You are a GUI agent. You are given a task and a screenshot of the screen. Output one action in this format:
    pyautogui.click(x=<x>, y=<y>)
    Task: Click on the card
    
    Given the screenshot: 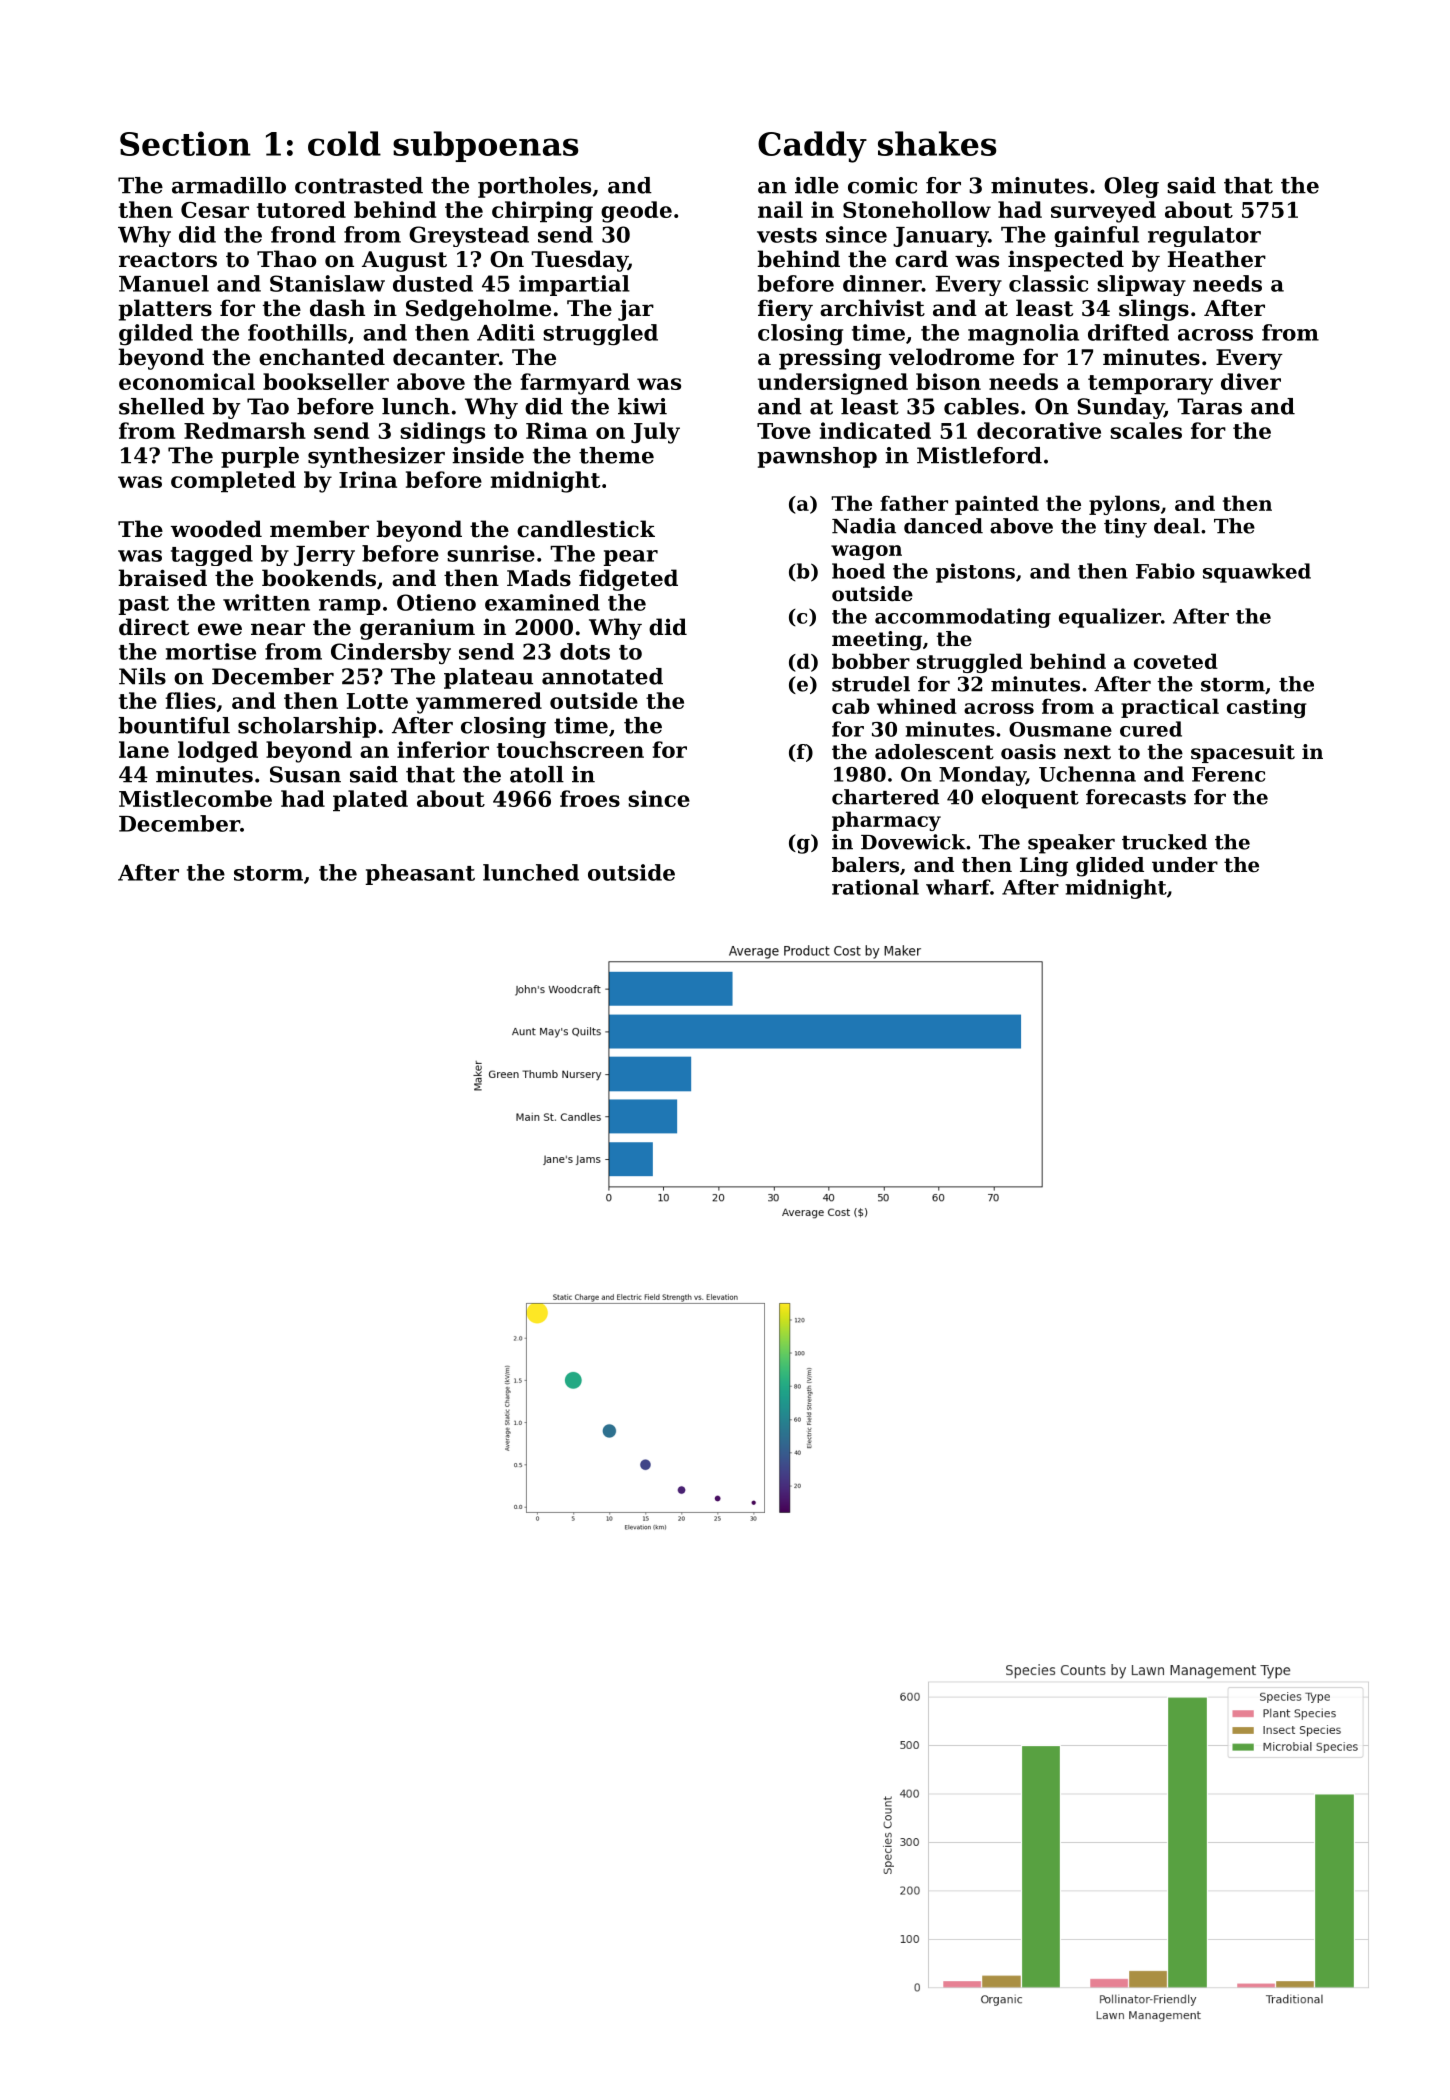 What is the action you would take?
    pyautogui.click(x=921, y=259)
